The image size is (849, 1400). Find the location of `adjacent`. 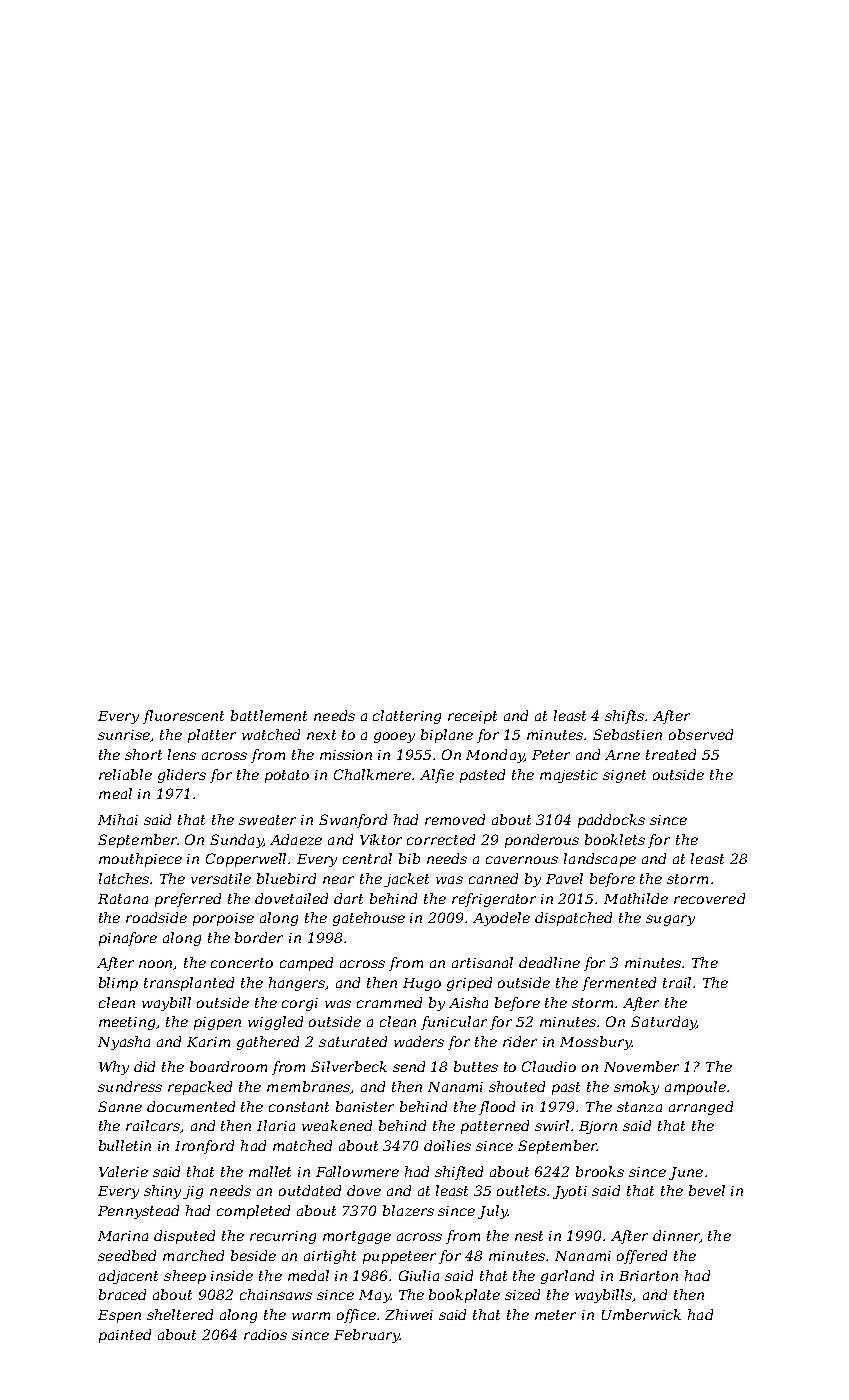

adjacent is located at coordinates (128, 1277).
